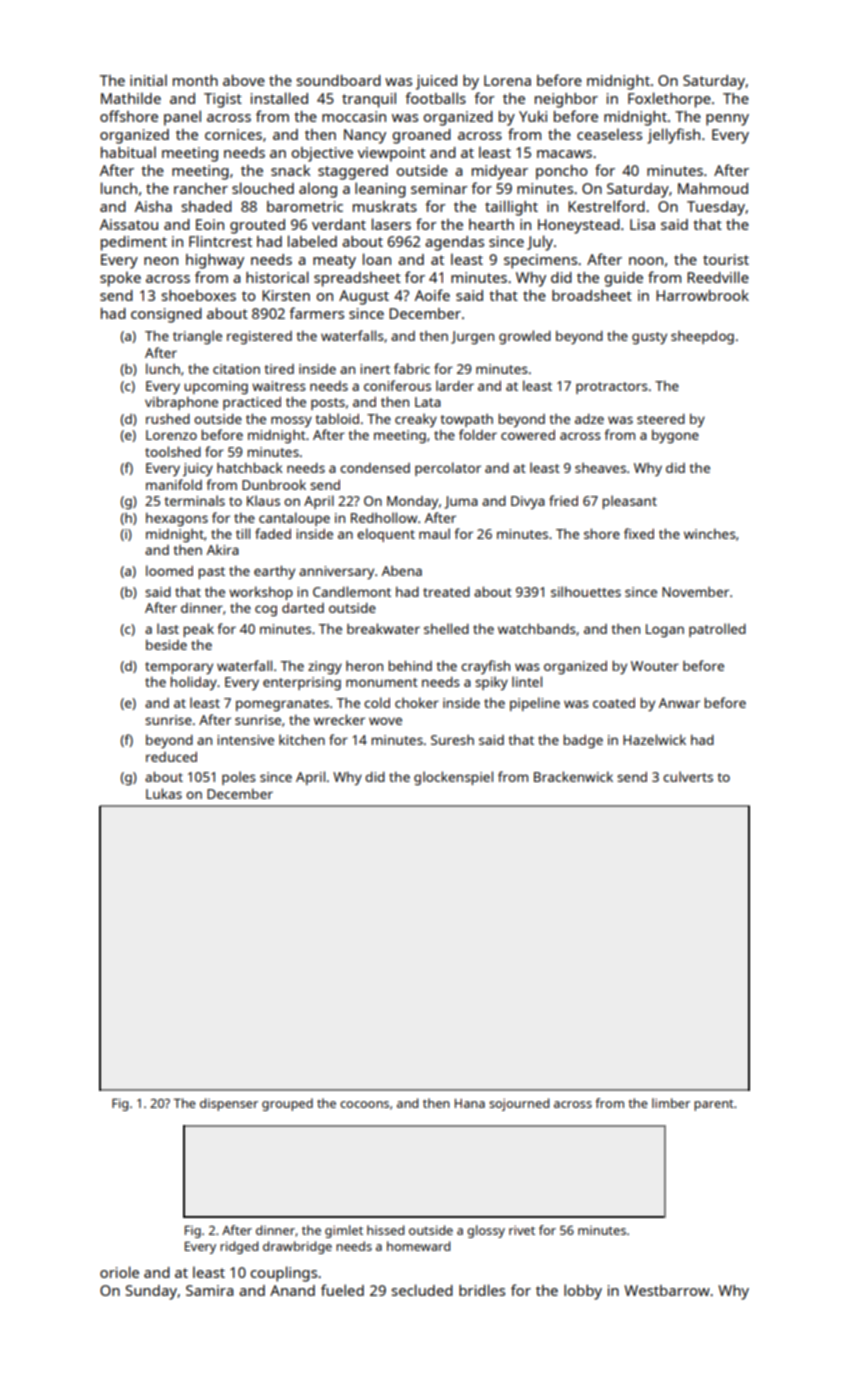 The height and width of the page is (1400, 849). Describe the element at coordinates (671, 1103) in the page. I see `limber` at that location.
